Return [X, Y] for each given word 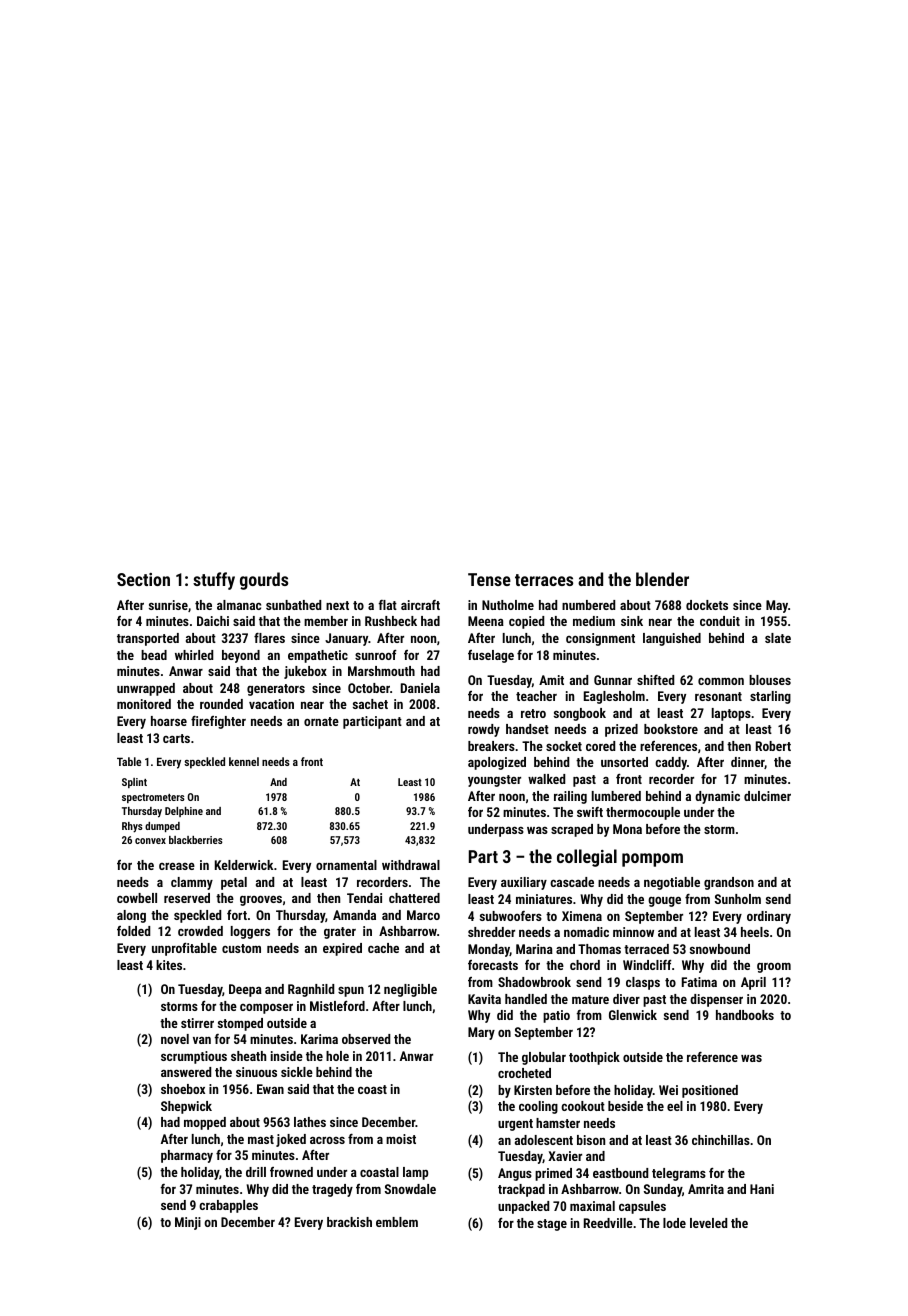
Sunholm [738, 899]
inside [287, 1056]
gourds [264, 581]
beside [625, 1106]
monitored [144, 704]
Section [143, 579]
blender [662, 579]
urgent [515, 1125]
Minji [188, 1223]
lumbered [616, 796]
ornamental [346, 865]
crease [177, 866]
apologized [497, 763]
